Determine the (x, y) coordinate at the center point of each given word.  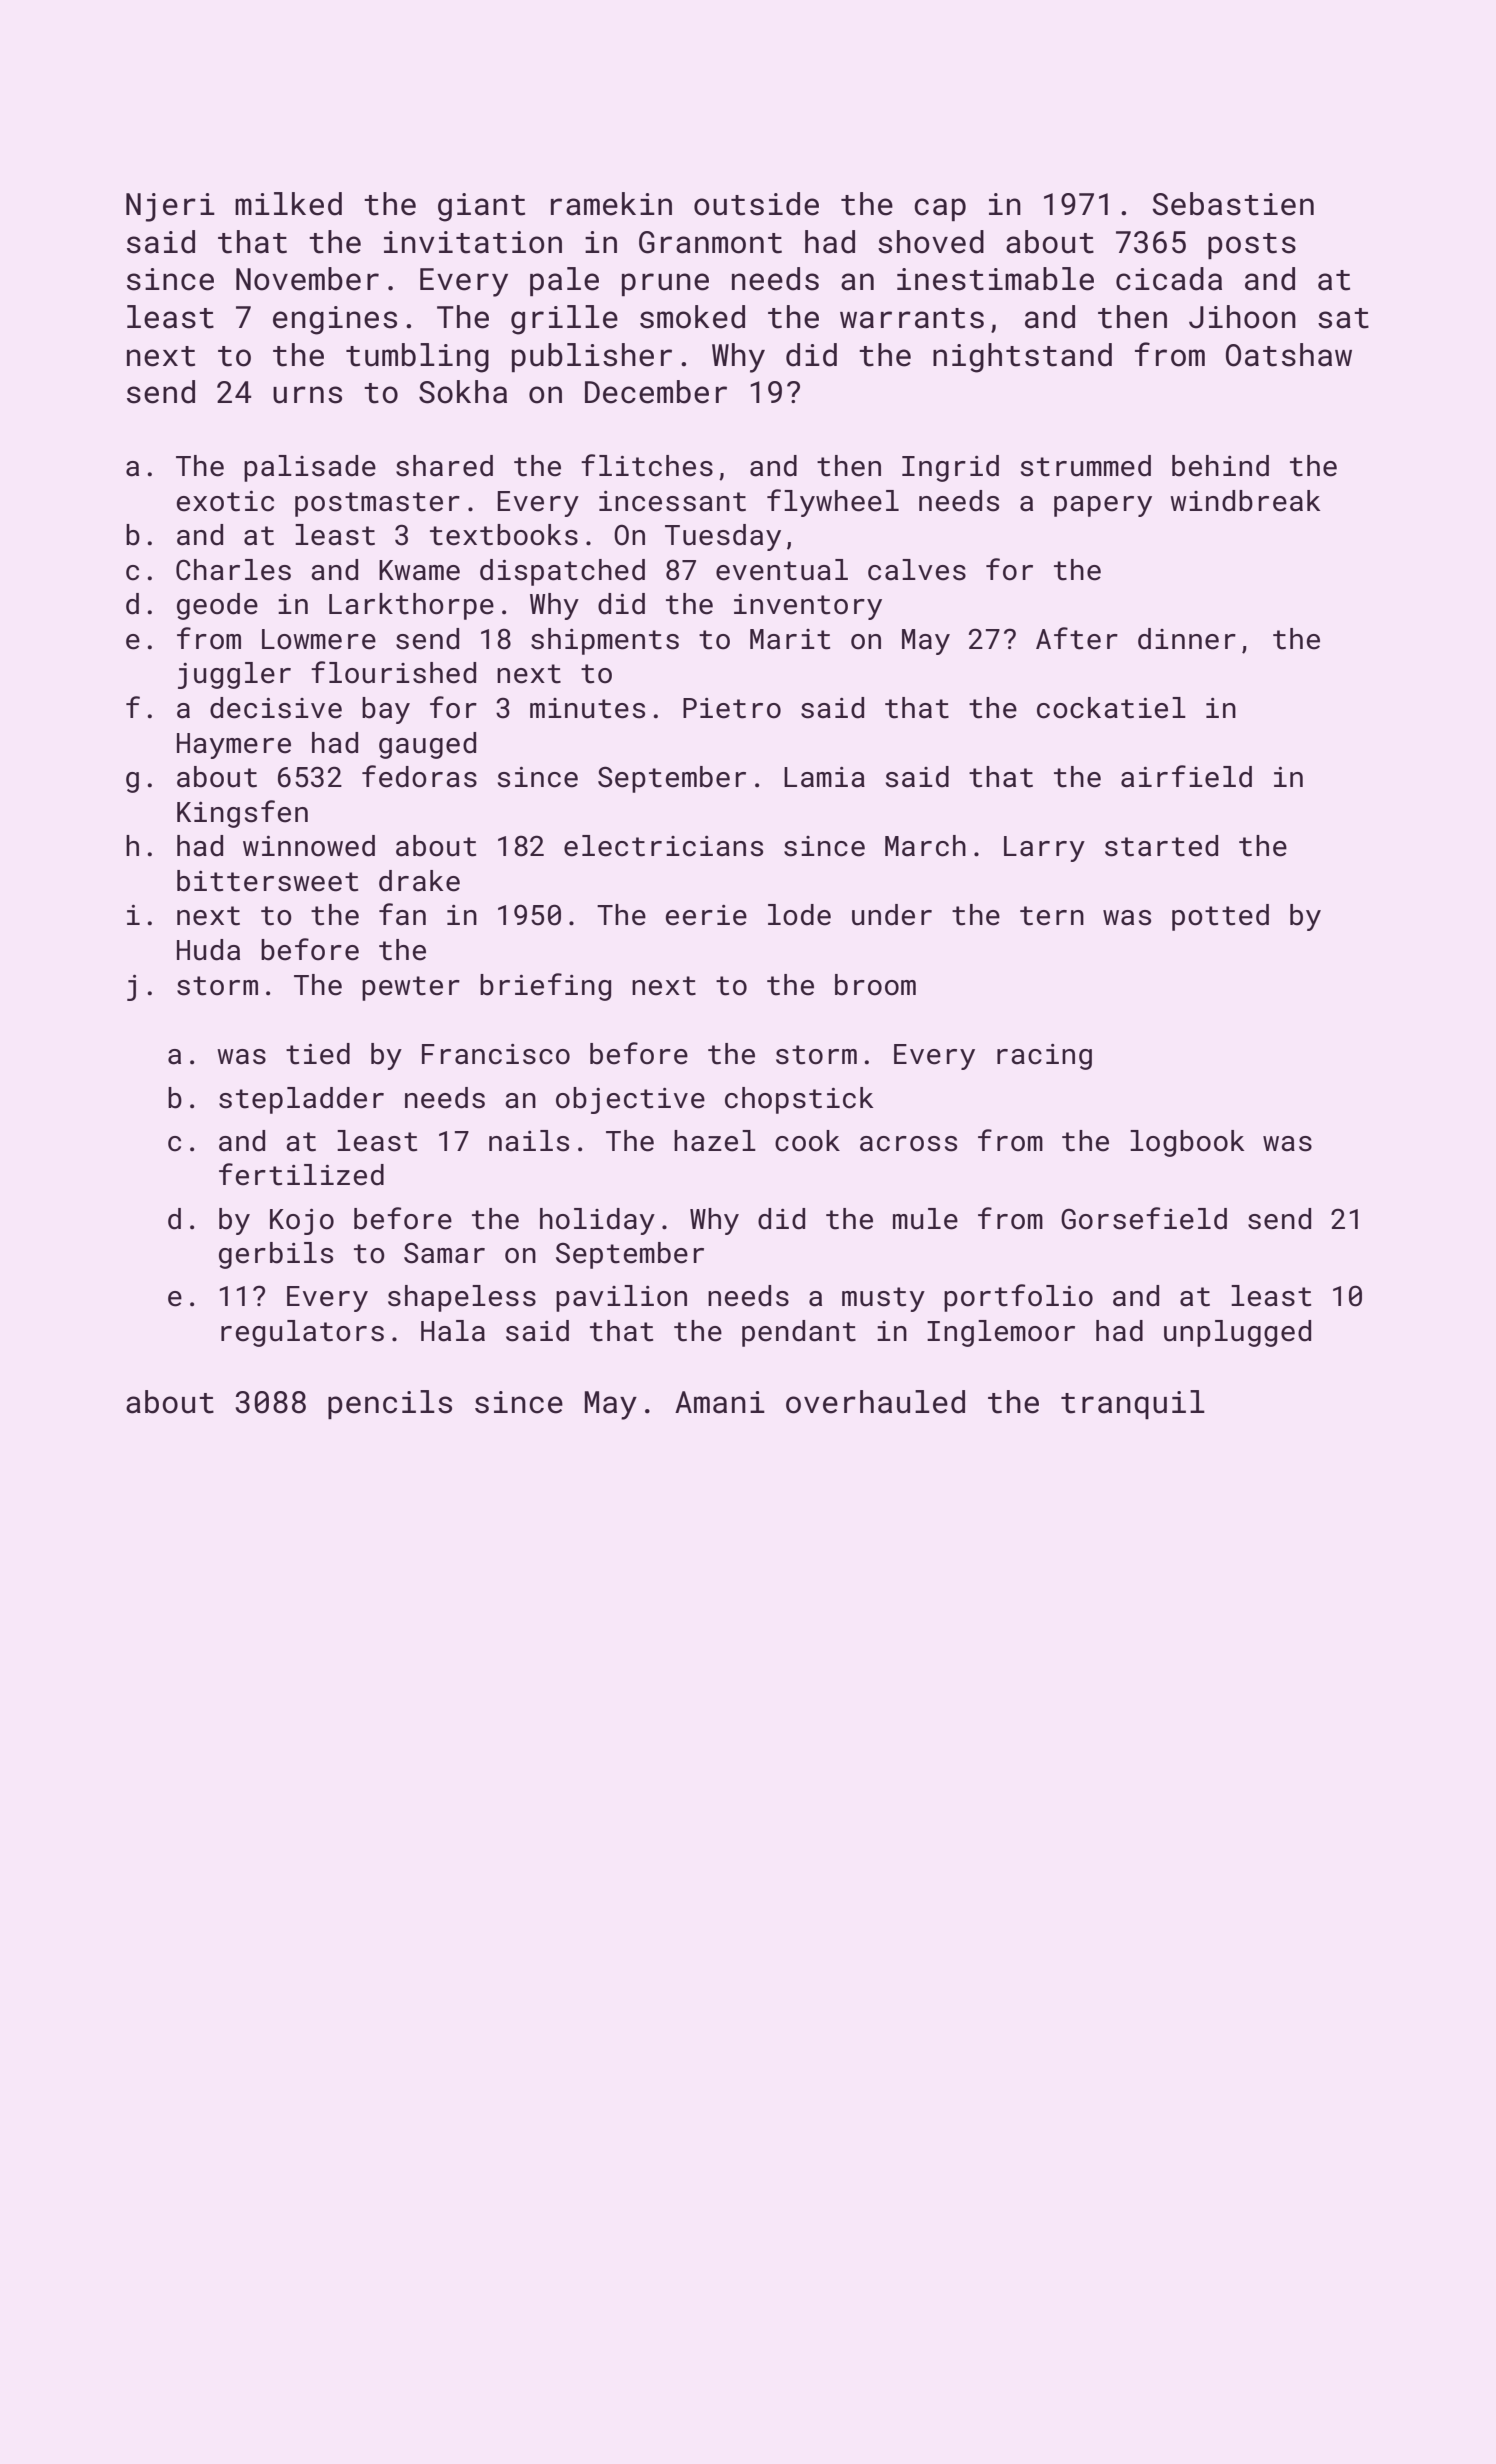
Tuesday (723, 537)
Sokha (463, 392)
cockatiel (1111, 708)
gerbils (276, 1255)
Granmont (710, 242)
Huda (208, 950)
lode (799, 915)
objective (630, 1100)
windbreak (1245, 501)
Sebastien (1233, 204)
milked (288, 204)
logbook (1187, 1143)
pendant (799, 1333)
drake (419, 881)
